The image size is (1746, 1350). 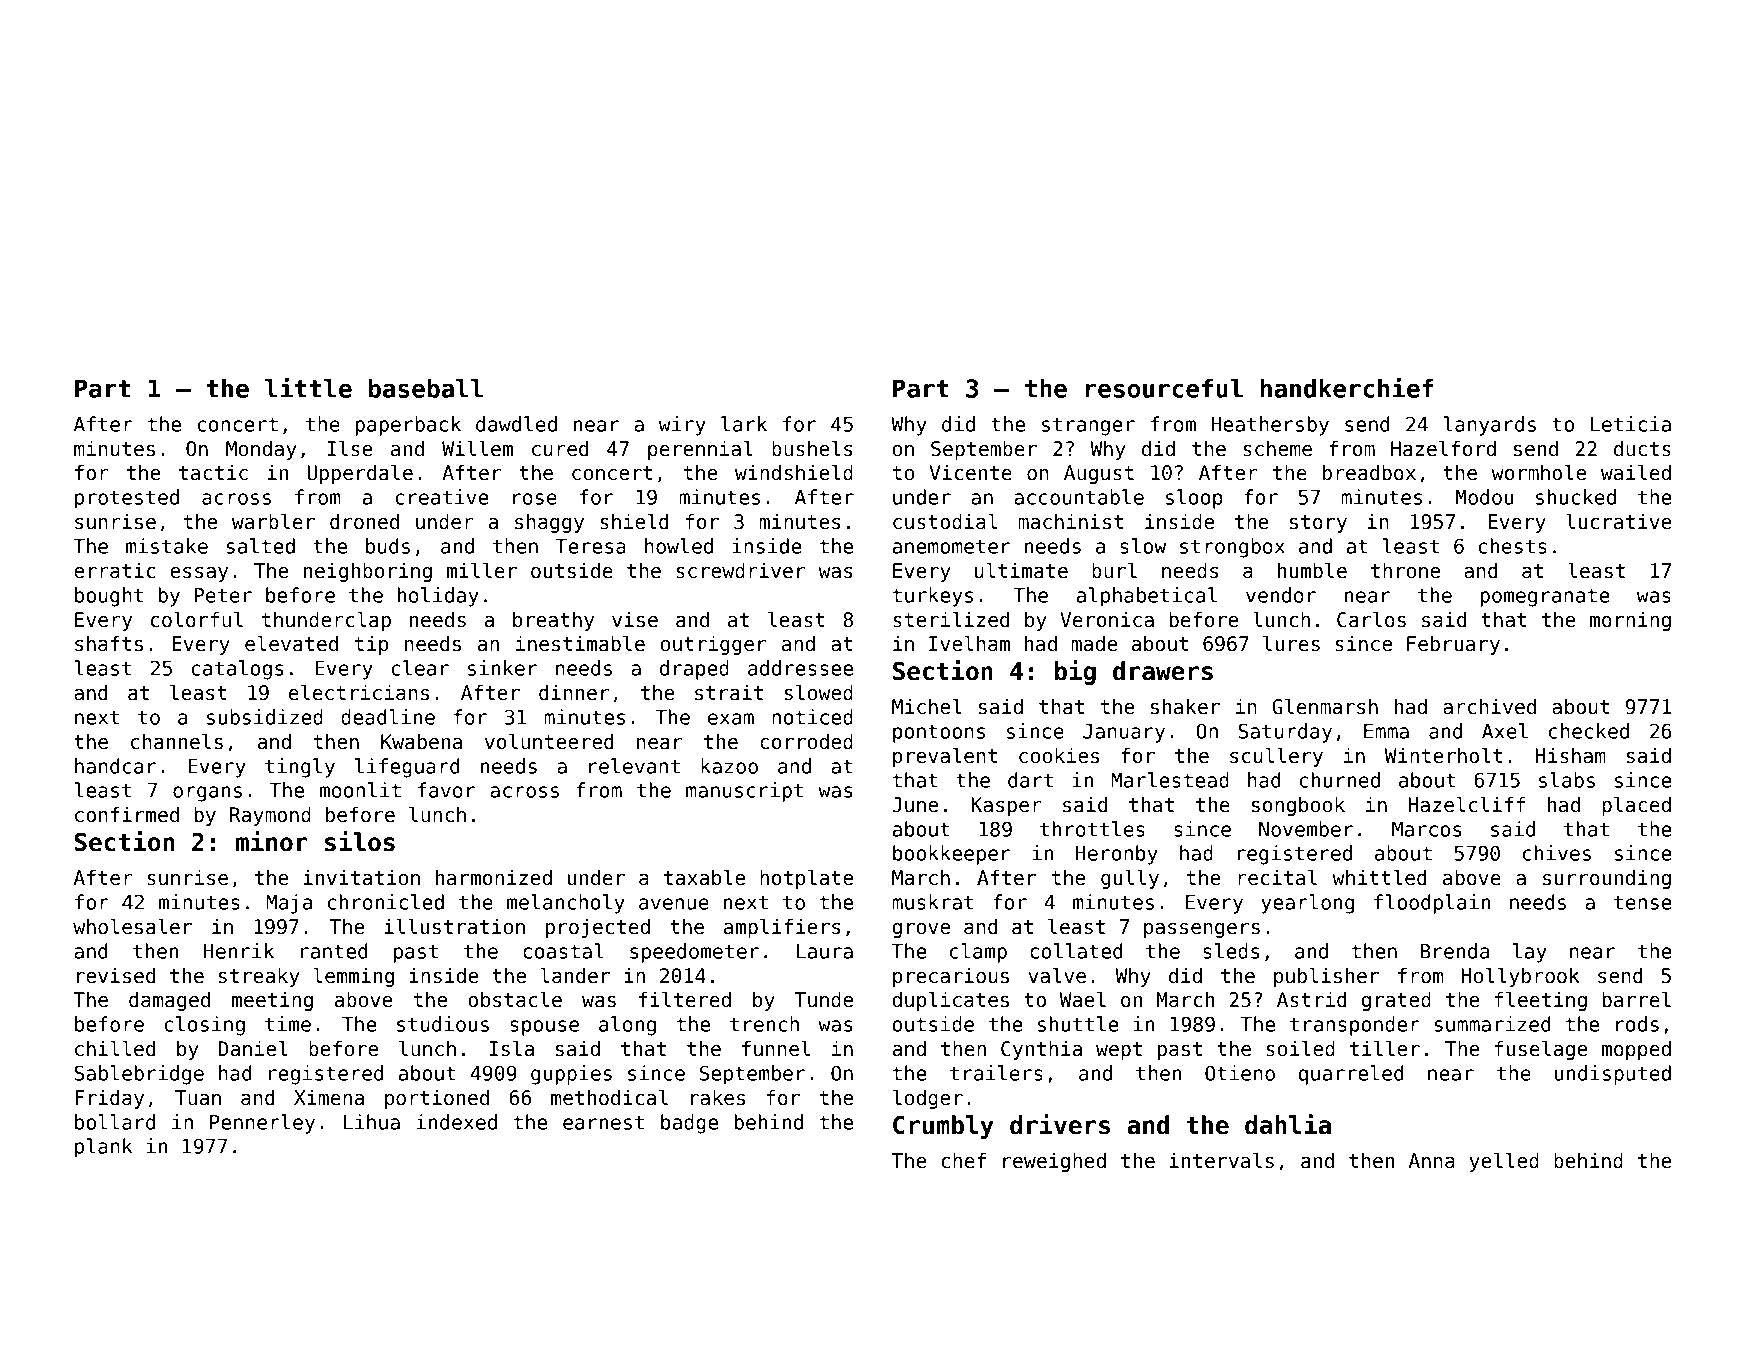 I want to click on chests, so click(x=1512, y=546).
